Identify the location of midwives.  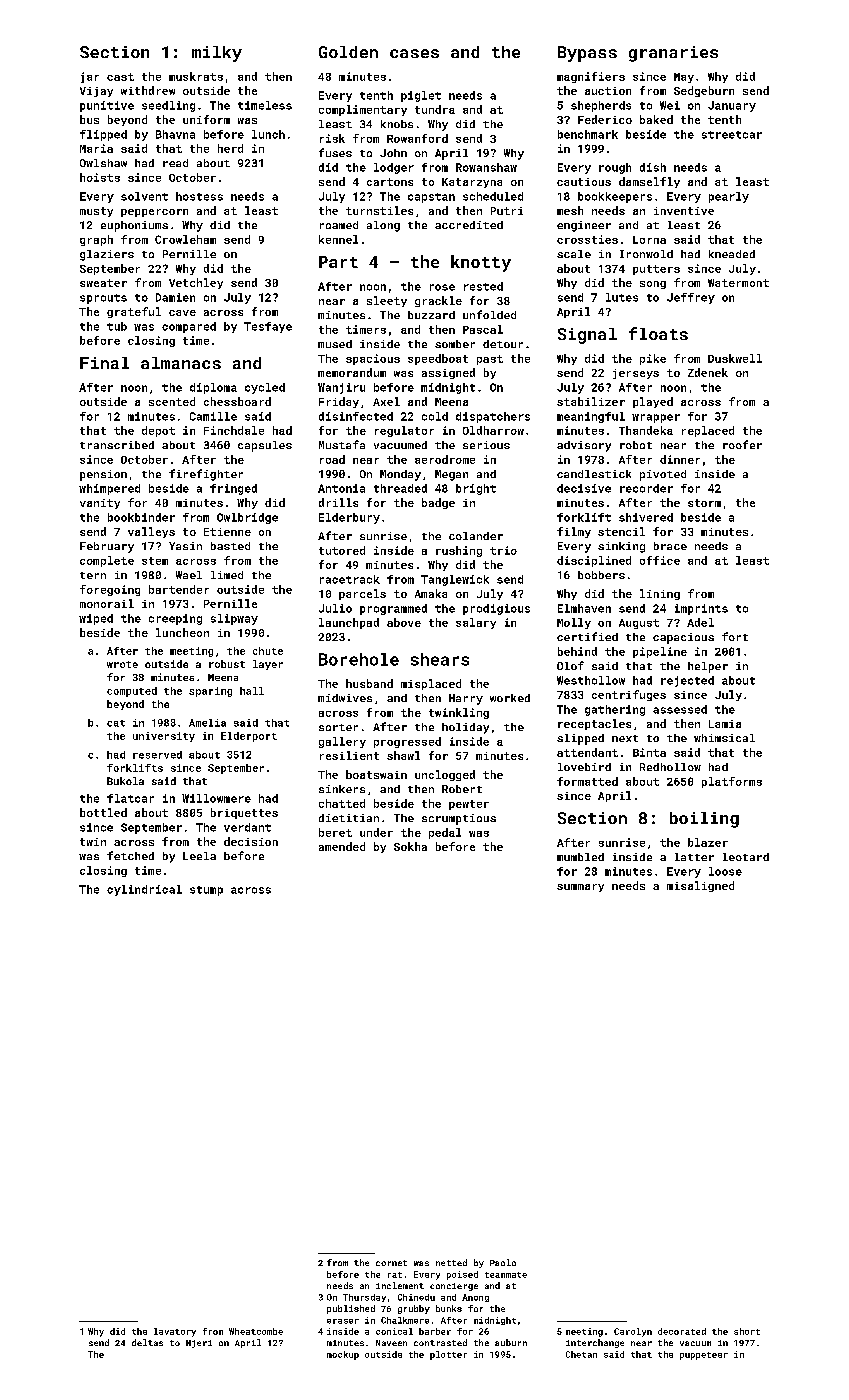
(345, 698).
